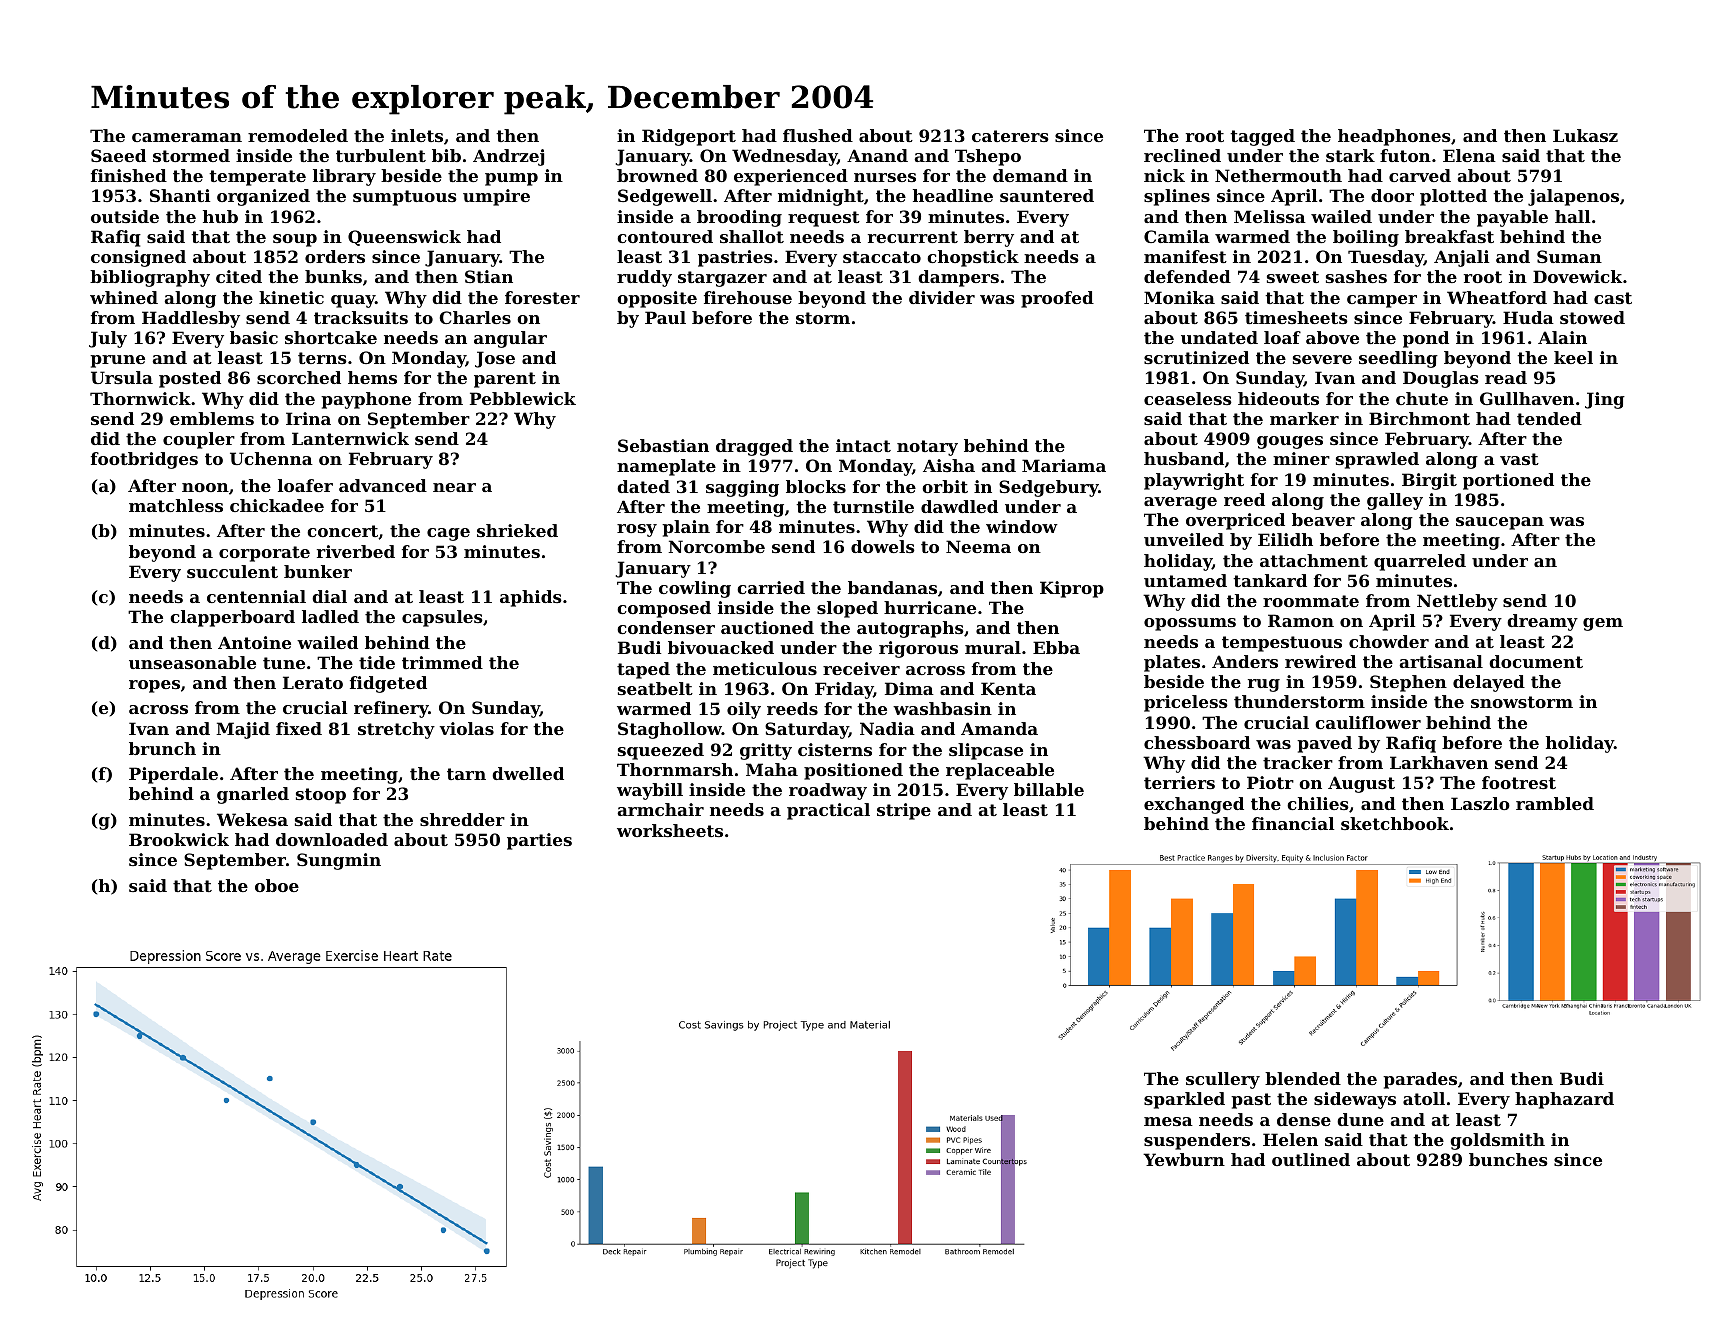  I want to click on footrest, so click(1519, 782).
